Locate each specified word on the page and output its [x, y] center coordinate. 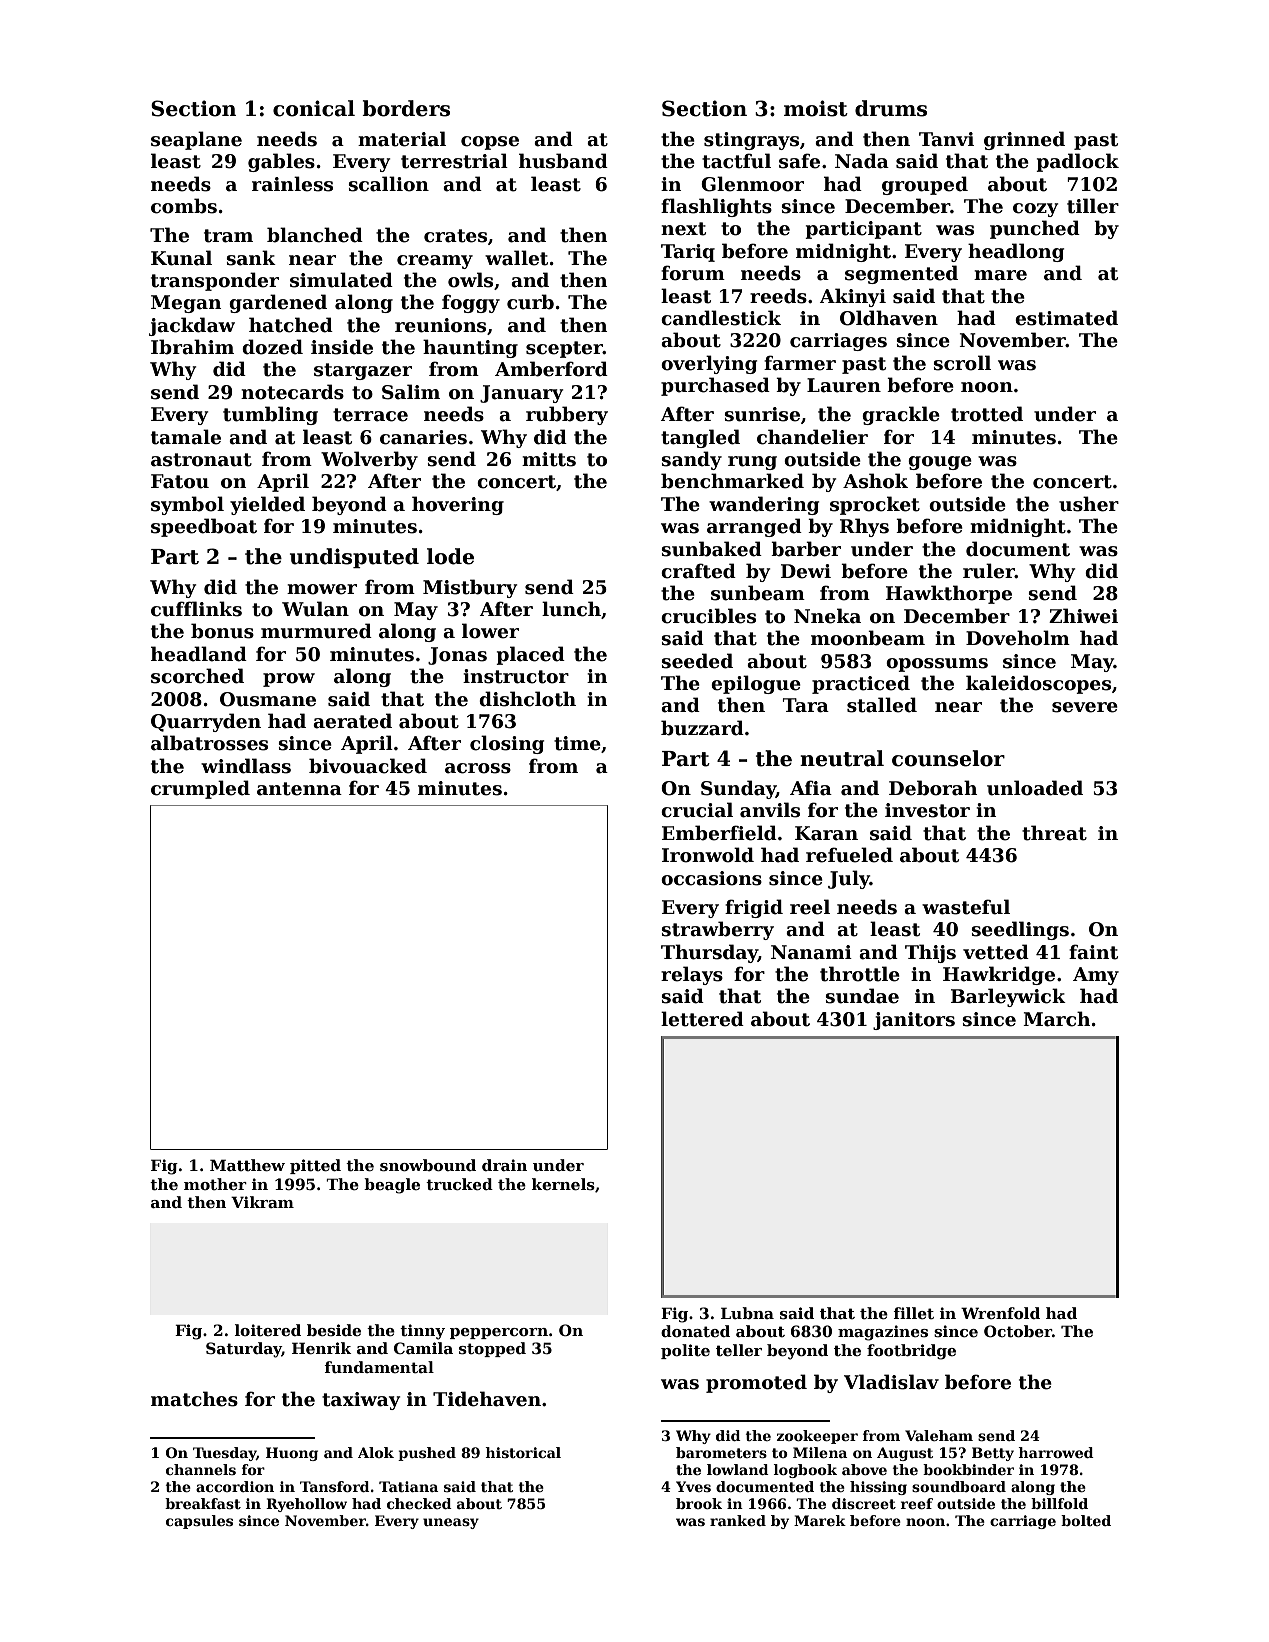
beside [334, 1330]
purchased [715, 386]
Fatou [180, 481]
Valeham [939, 1435]
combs [184, 206]
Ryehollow [306, 1505]
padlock [1077, 162]
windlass [246, 766]
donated [695, 1331]
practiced [861, 684]
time [577, 743]
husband [563, 161]
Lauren [844, 385]
